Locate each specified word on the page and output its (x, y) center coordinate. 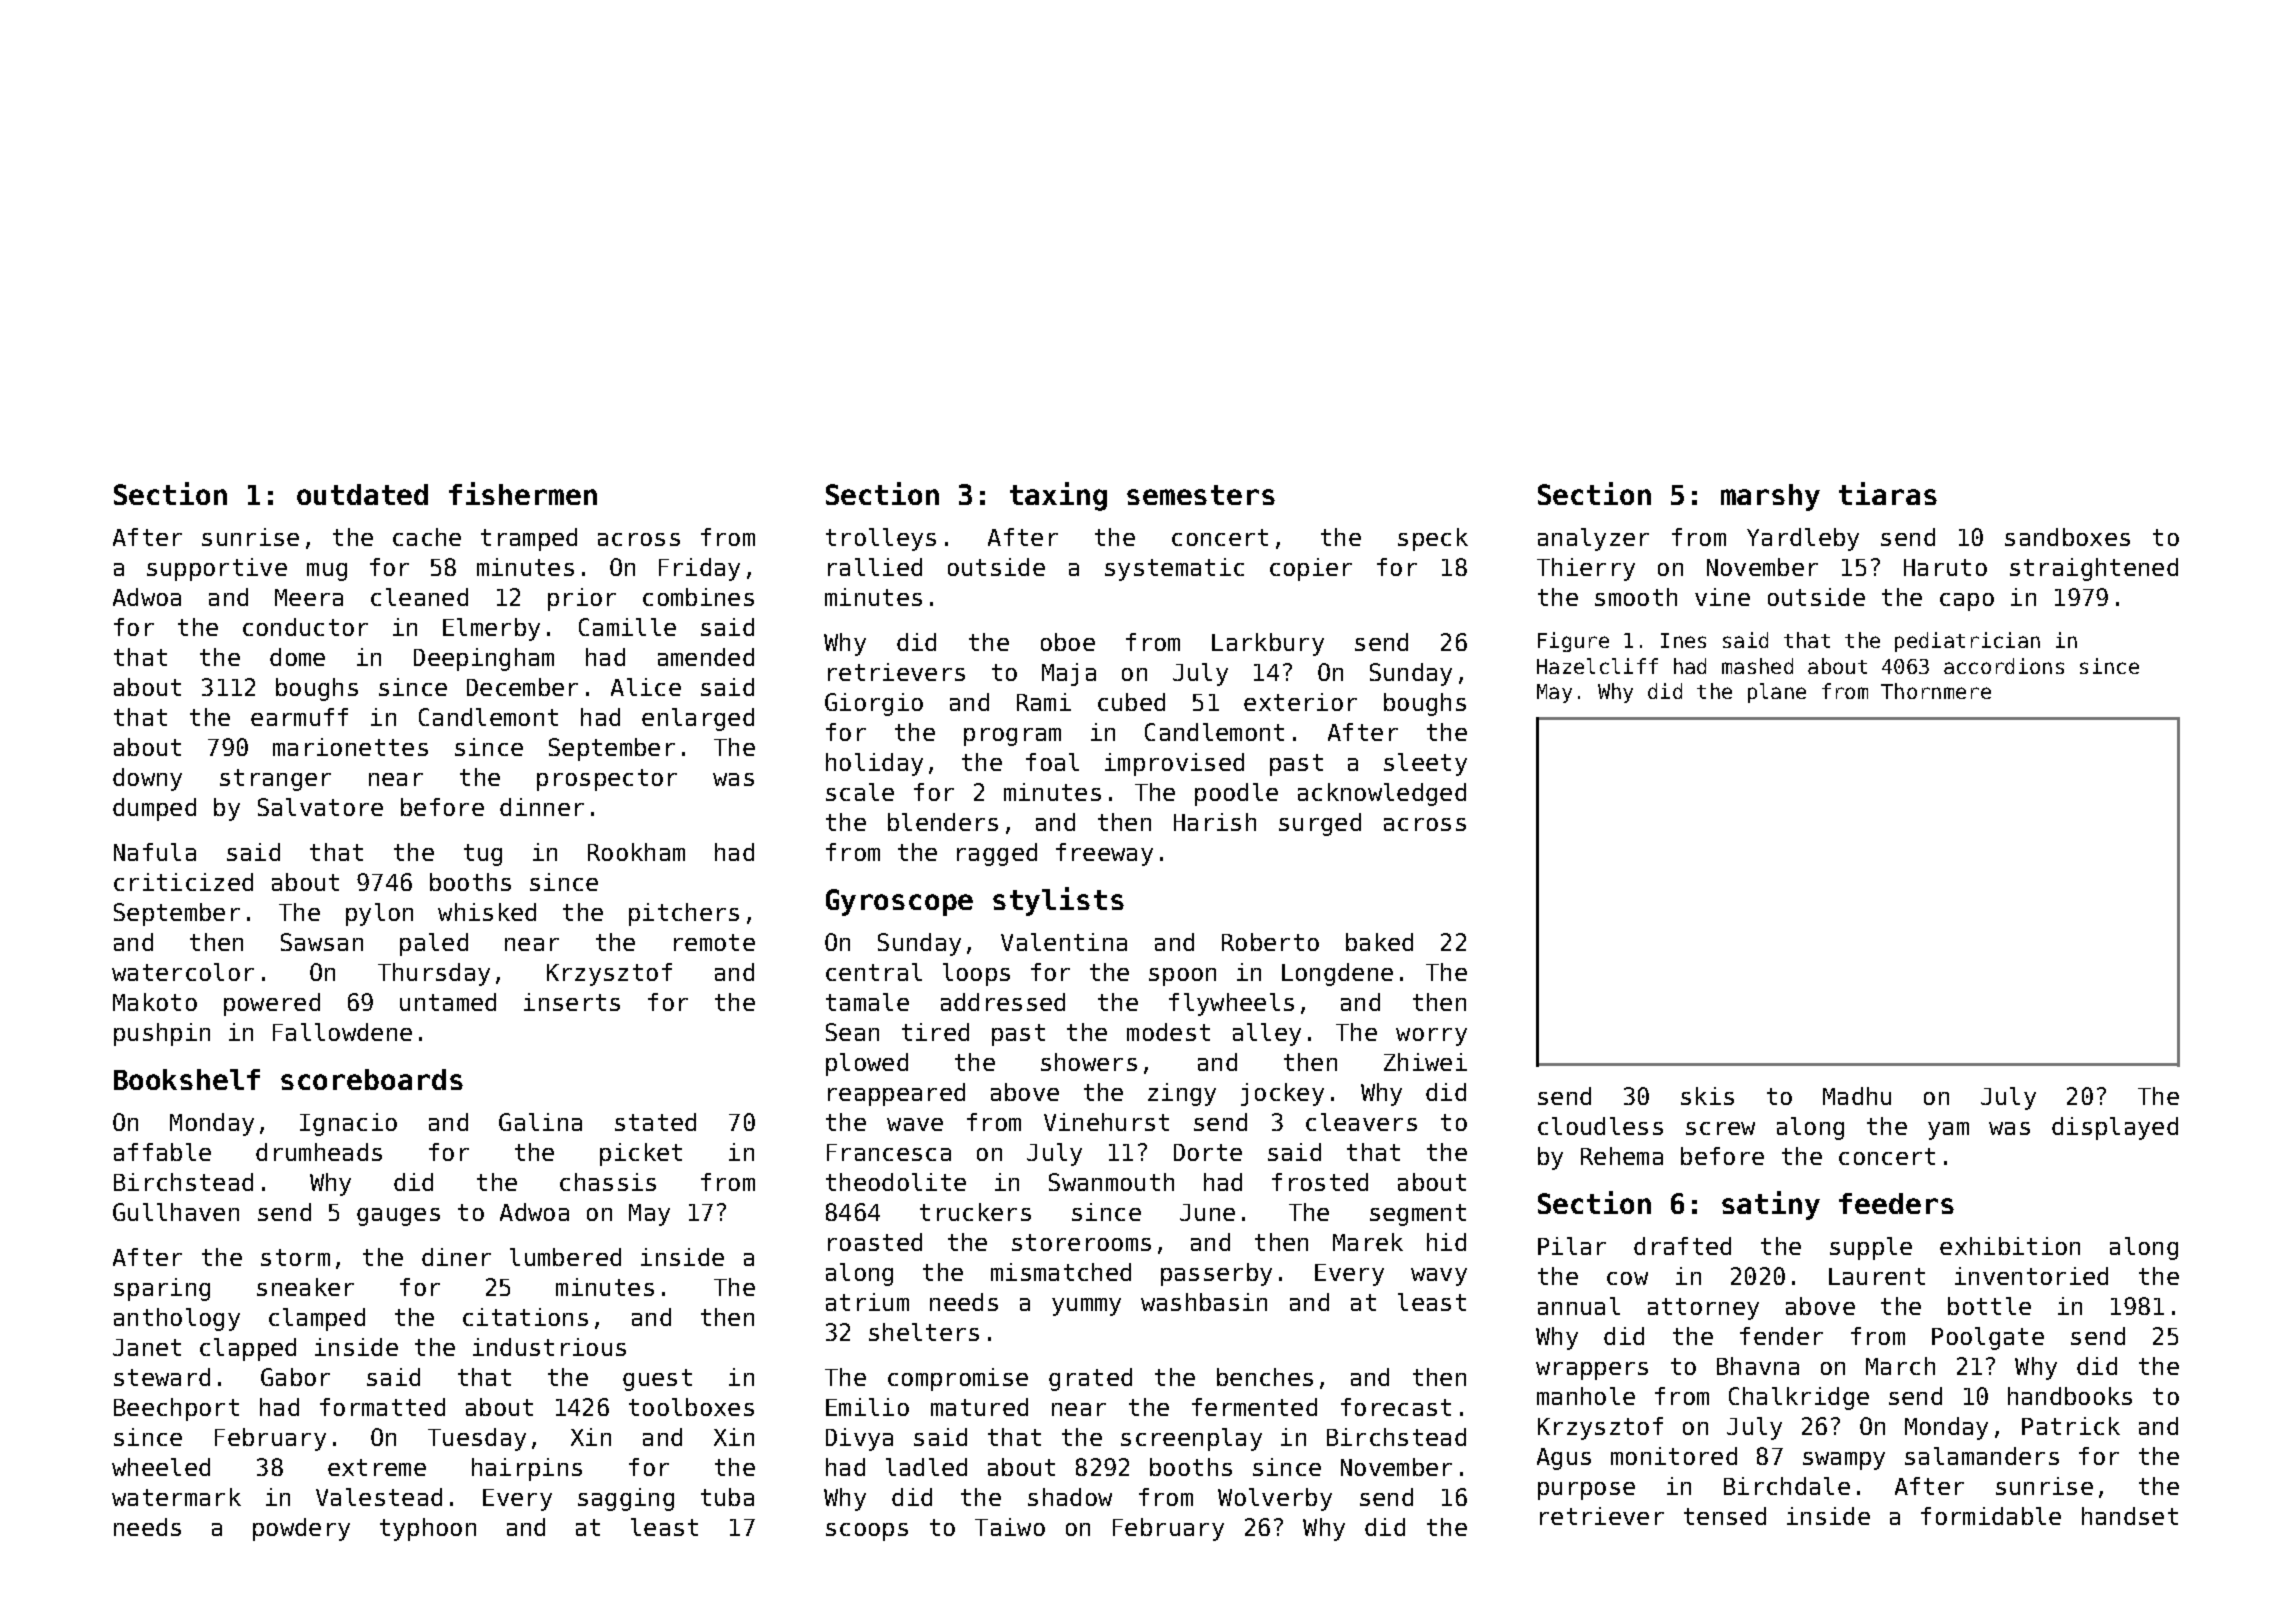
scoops (867, 1532)
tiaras (1888, 493)
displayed (2115, 1128)
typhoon (428, 1529)
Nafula (155, 852)
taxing (1058, 496)
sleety (1425, 764)
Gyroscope (899, 902)
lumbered (565, 1257)
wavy (1439, 1277)
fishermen (523, 493)
